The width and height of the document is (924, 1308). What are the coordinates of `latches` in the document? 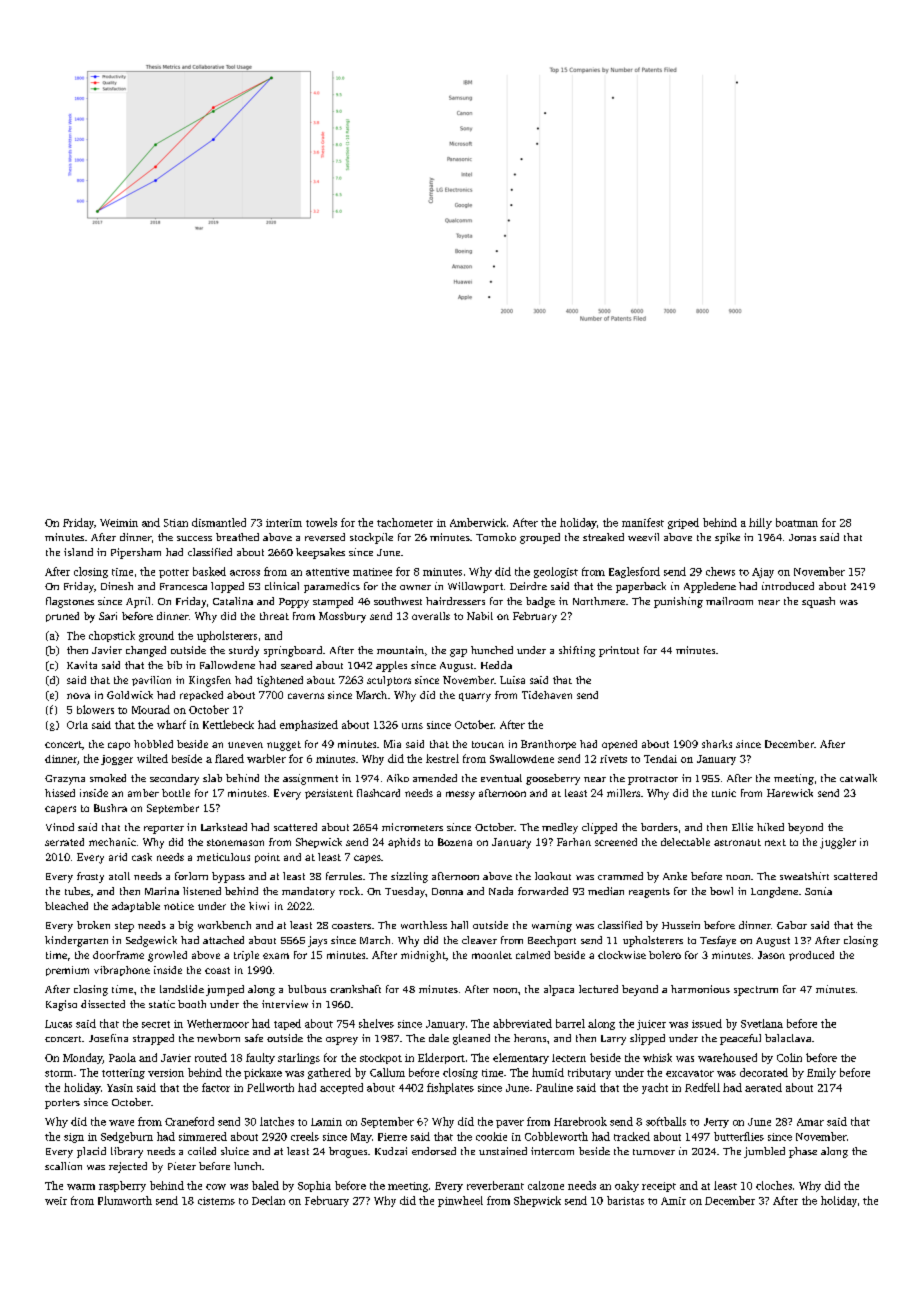 It's located at (277, 1121).
